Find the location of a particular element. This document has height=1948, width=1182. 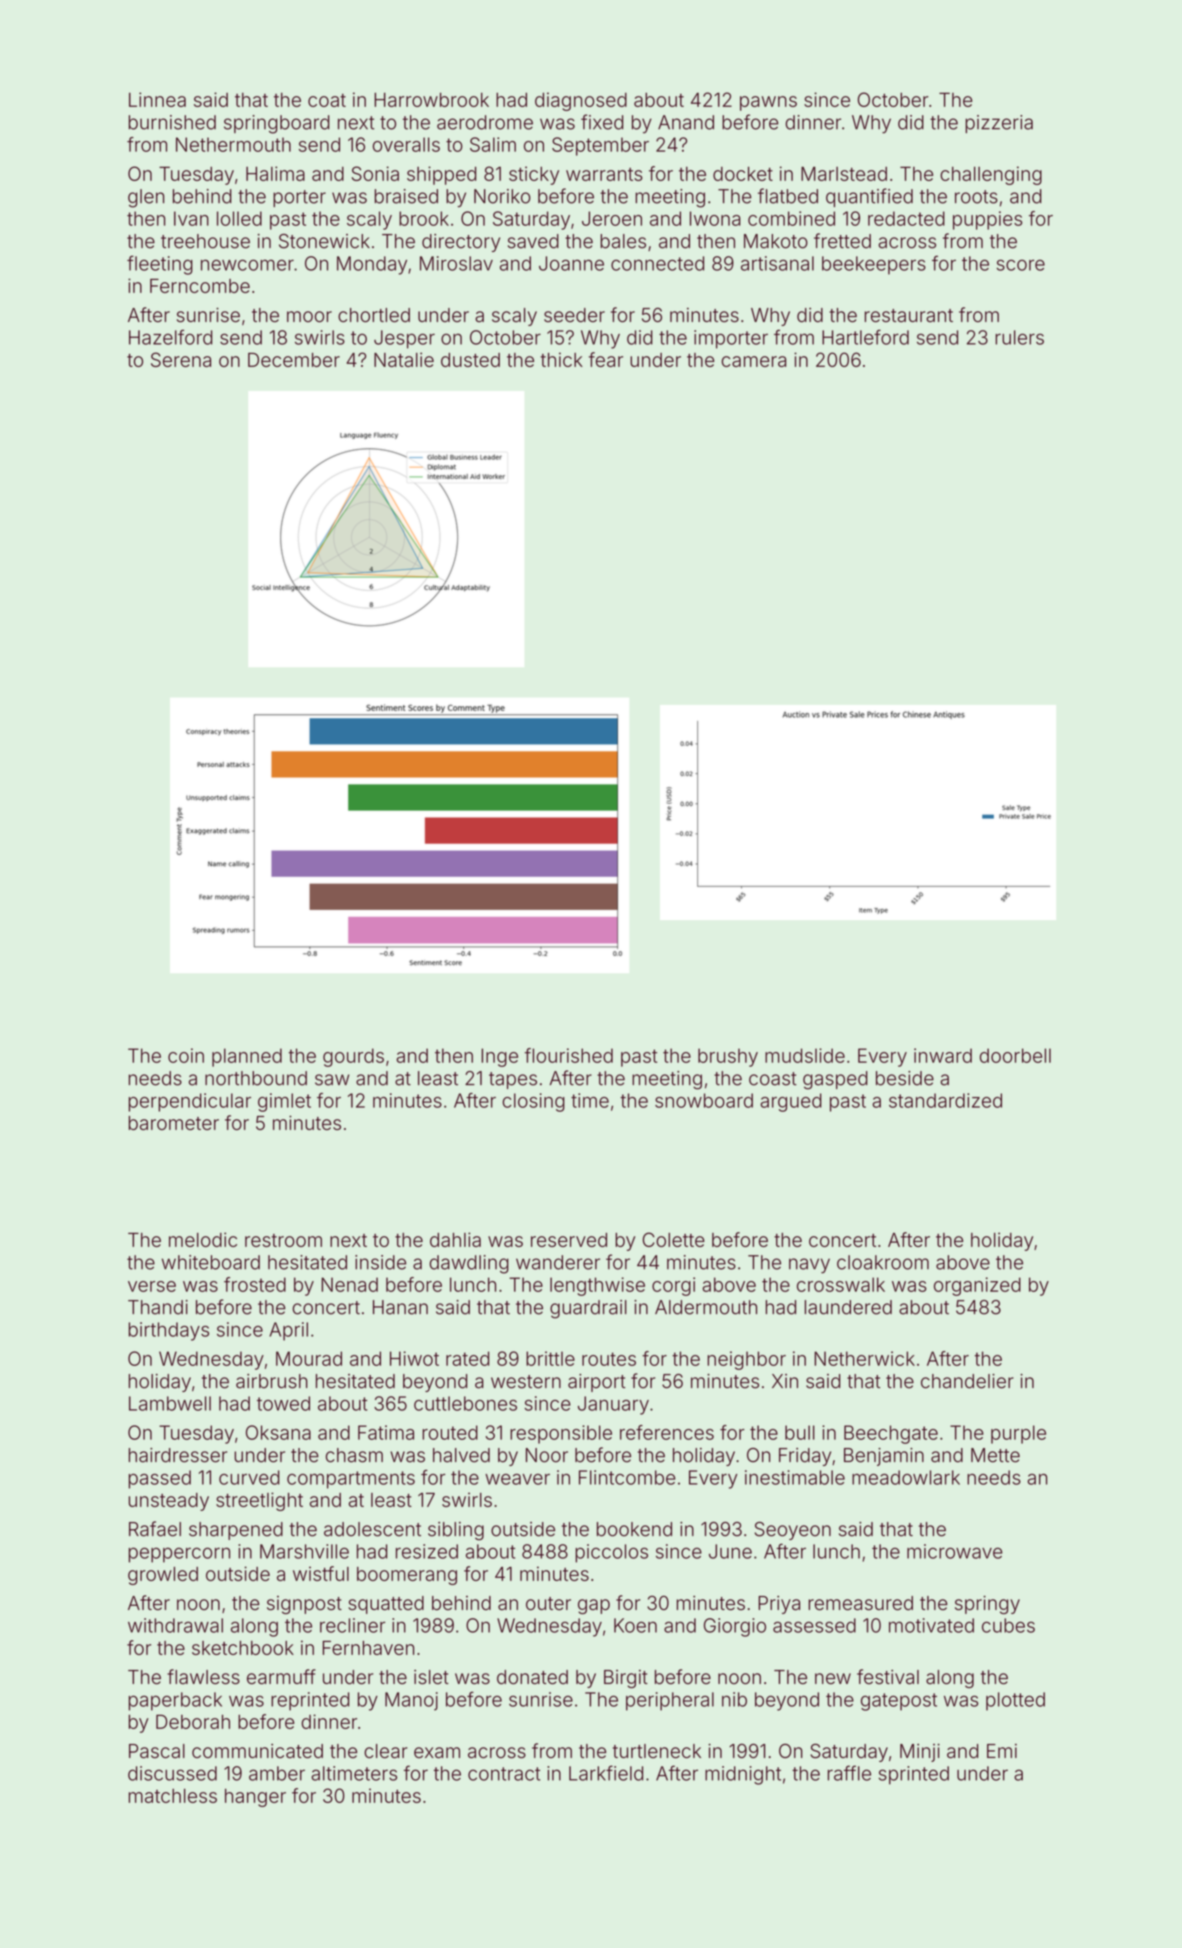

Birgit is located at coordinates (626, 1679).
